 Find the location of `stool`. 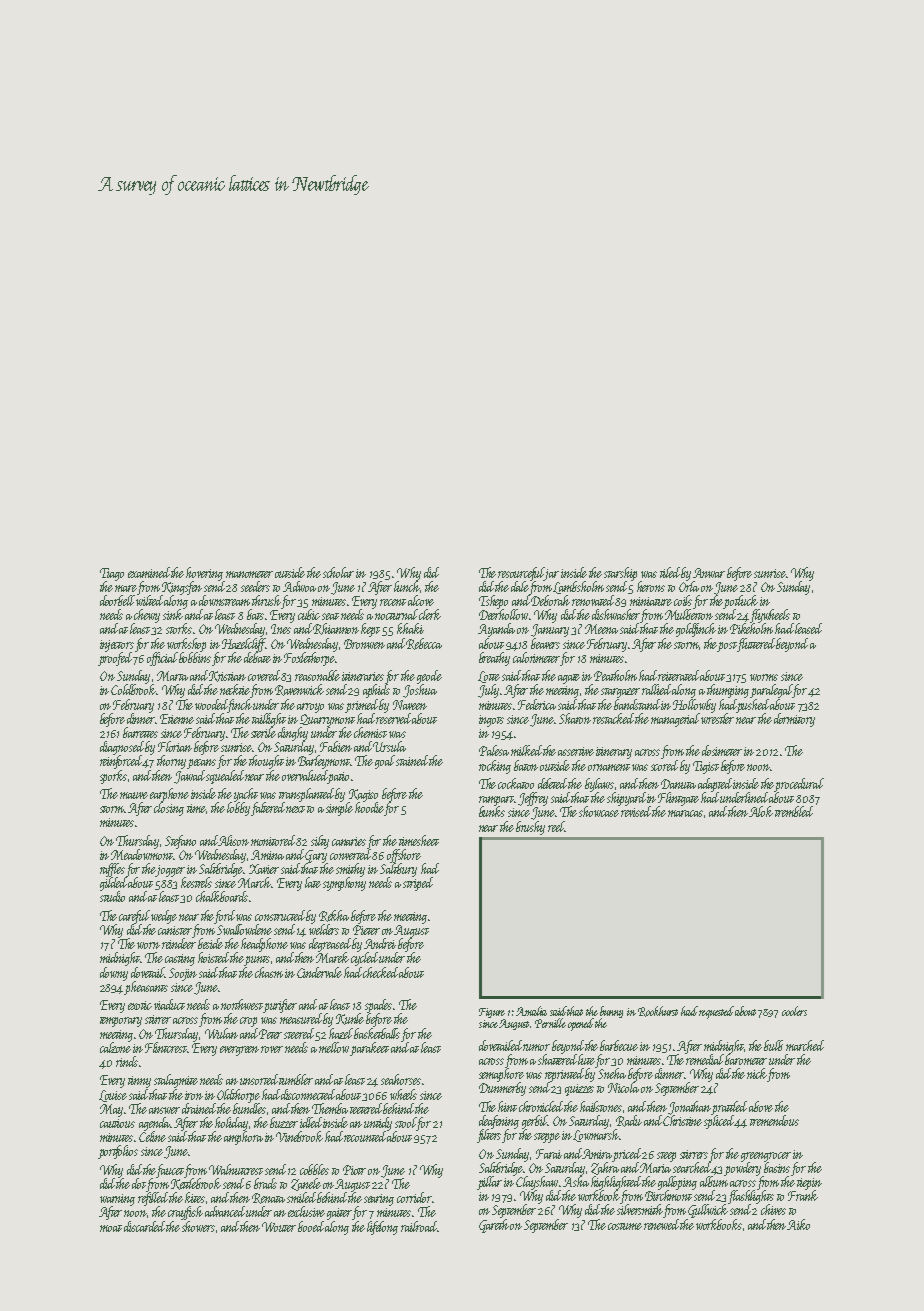

stool is located at coordinates (406, 1122).
